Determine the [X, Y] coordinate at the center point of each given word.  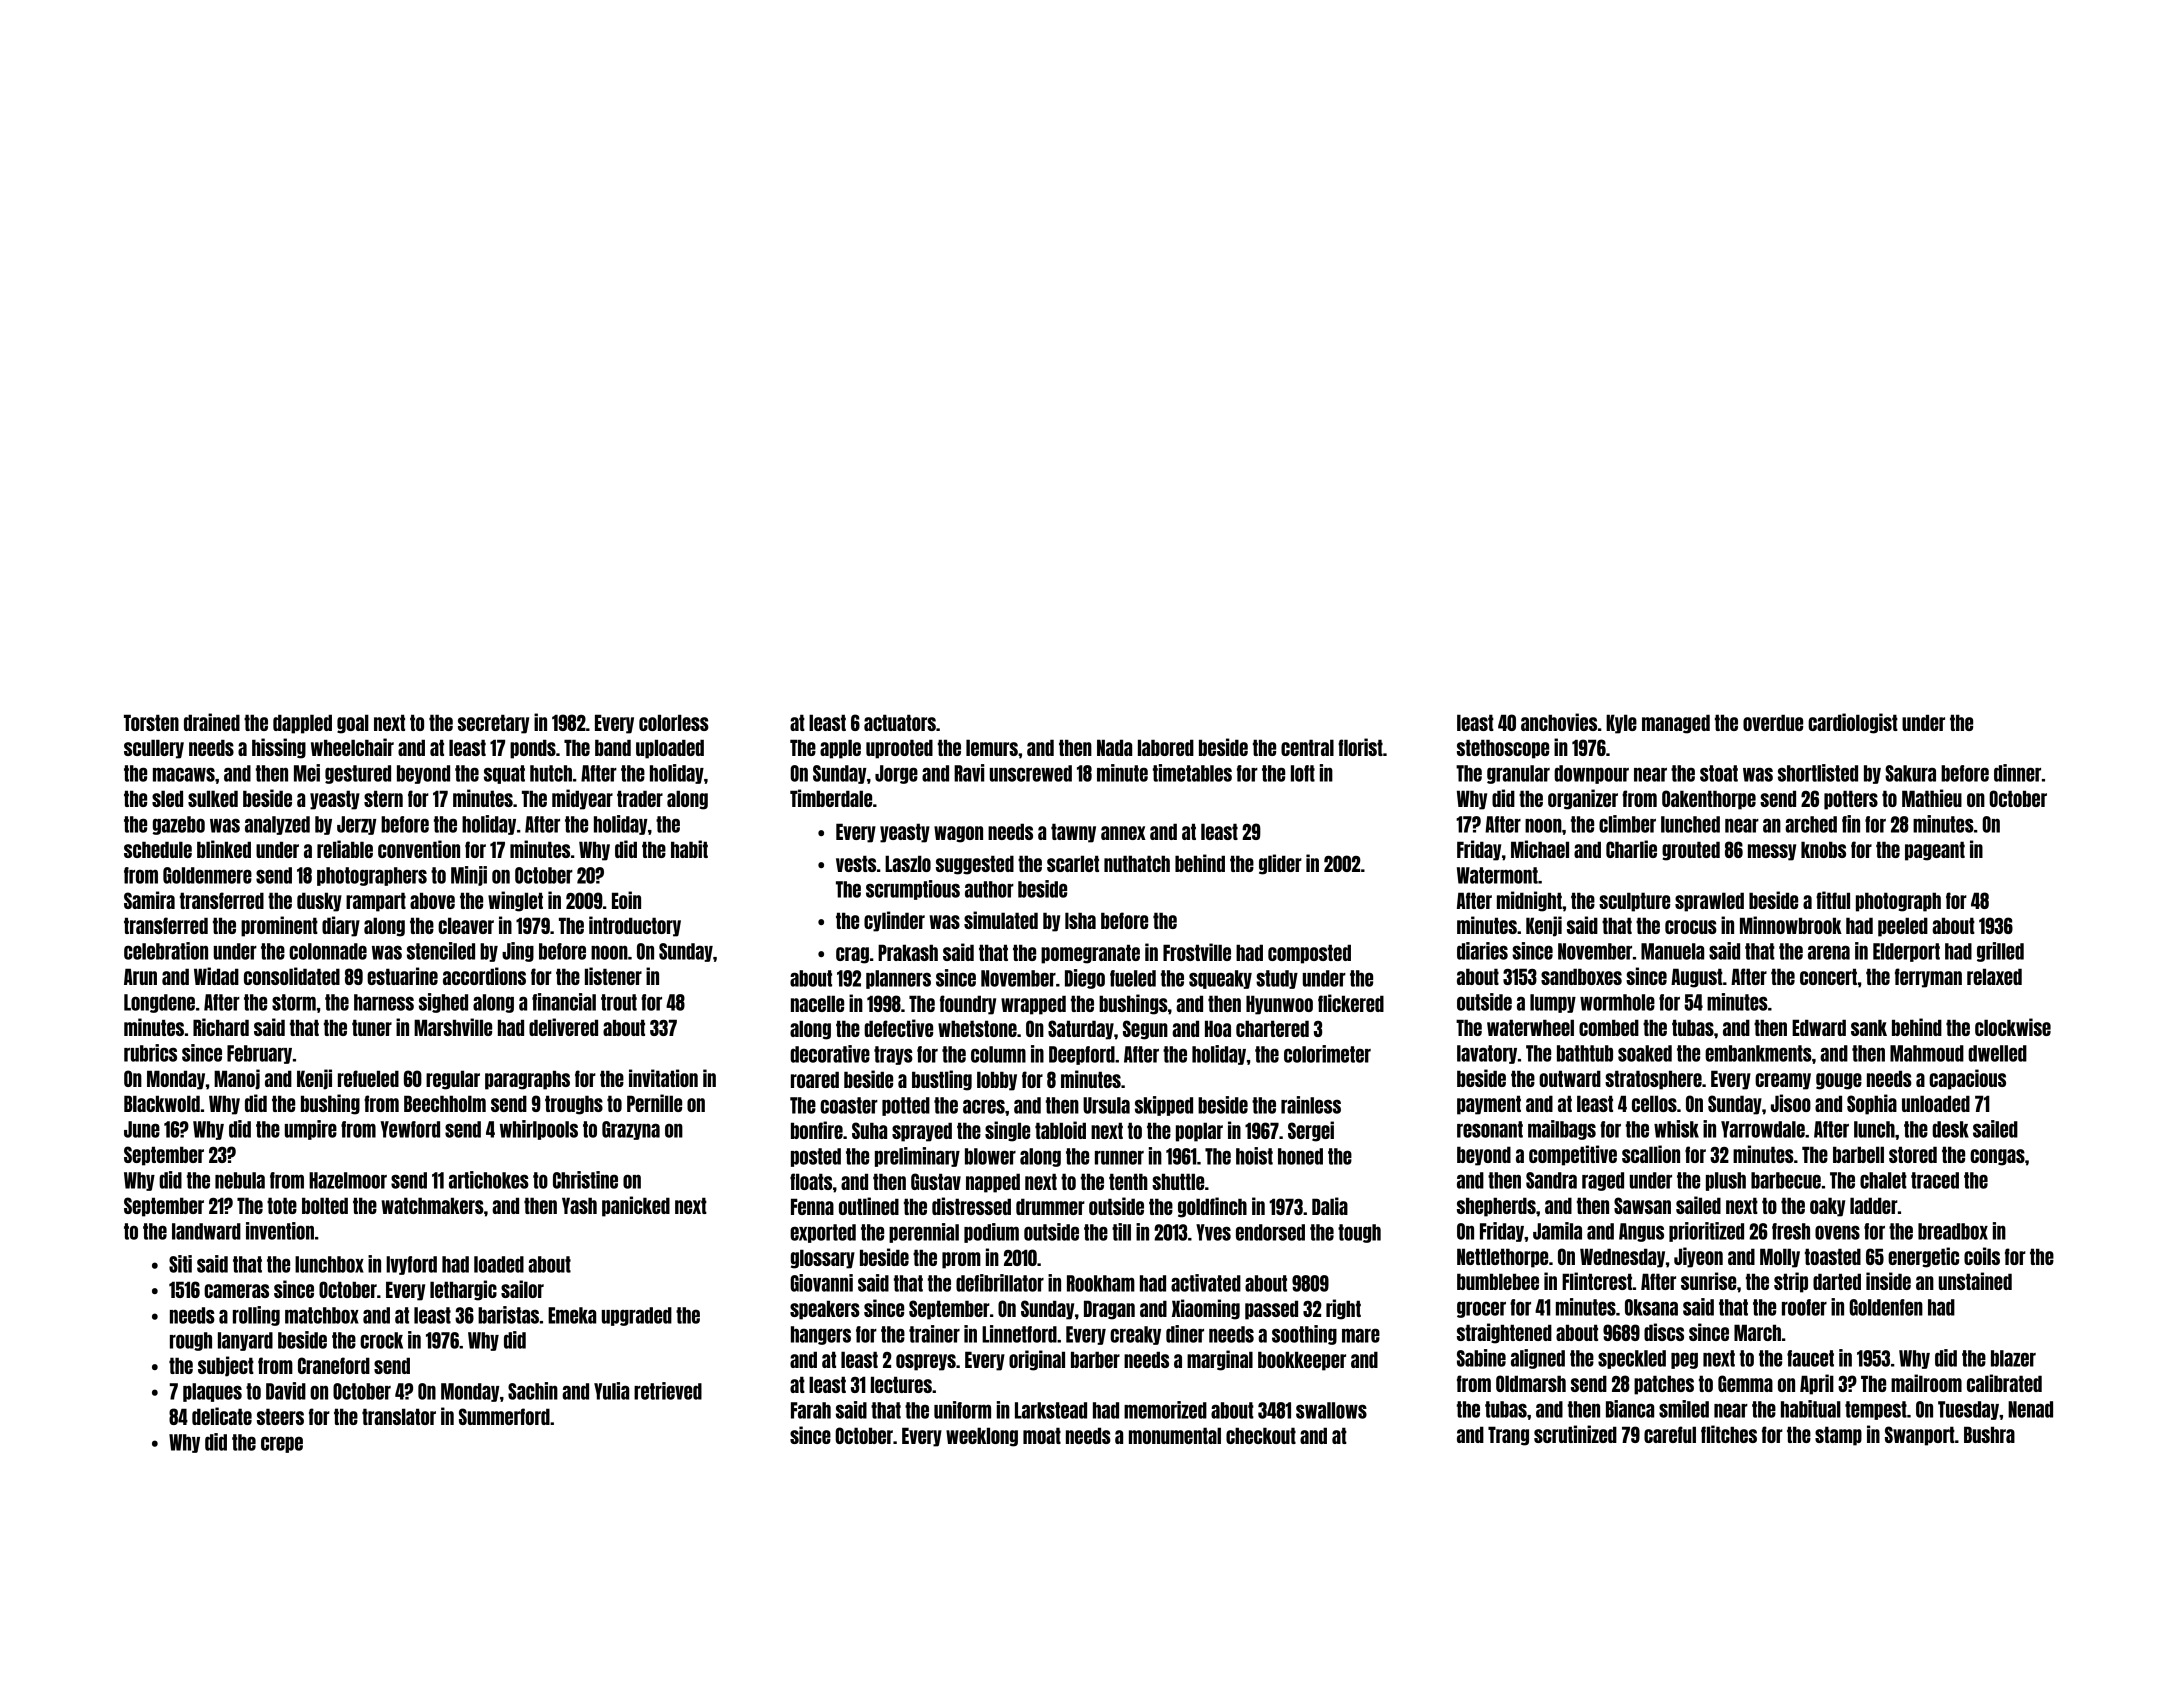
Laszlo [908, 863]
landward [206, 1231]
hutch [551, 773]
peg [1684, 1360]
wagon [958, 834]
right [1343, 1309]
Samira [149, 900]
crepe [282, 1444]
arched [1811, 824]
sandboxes [1581, 976]
